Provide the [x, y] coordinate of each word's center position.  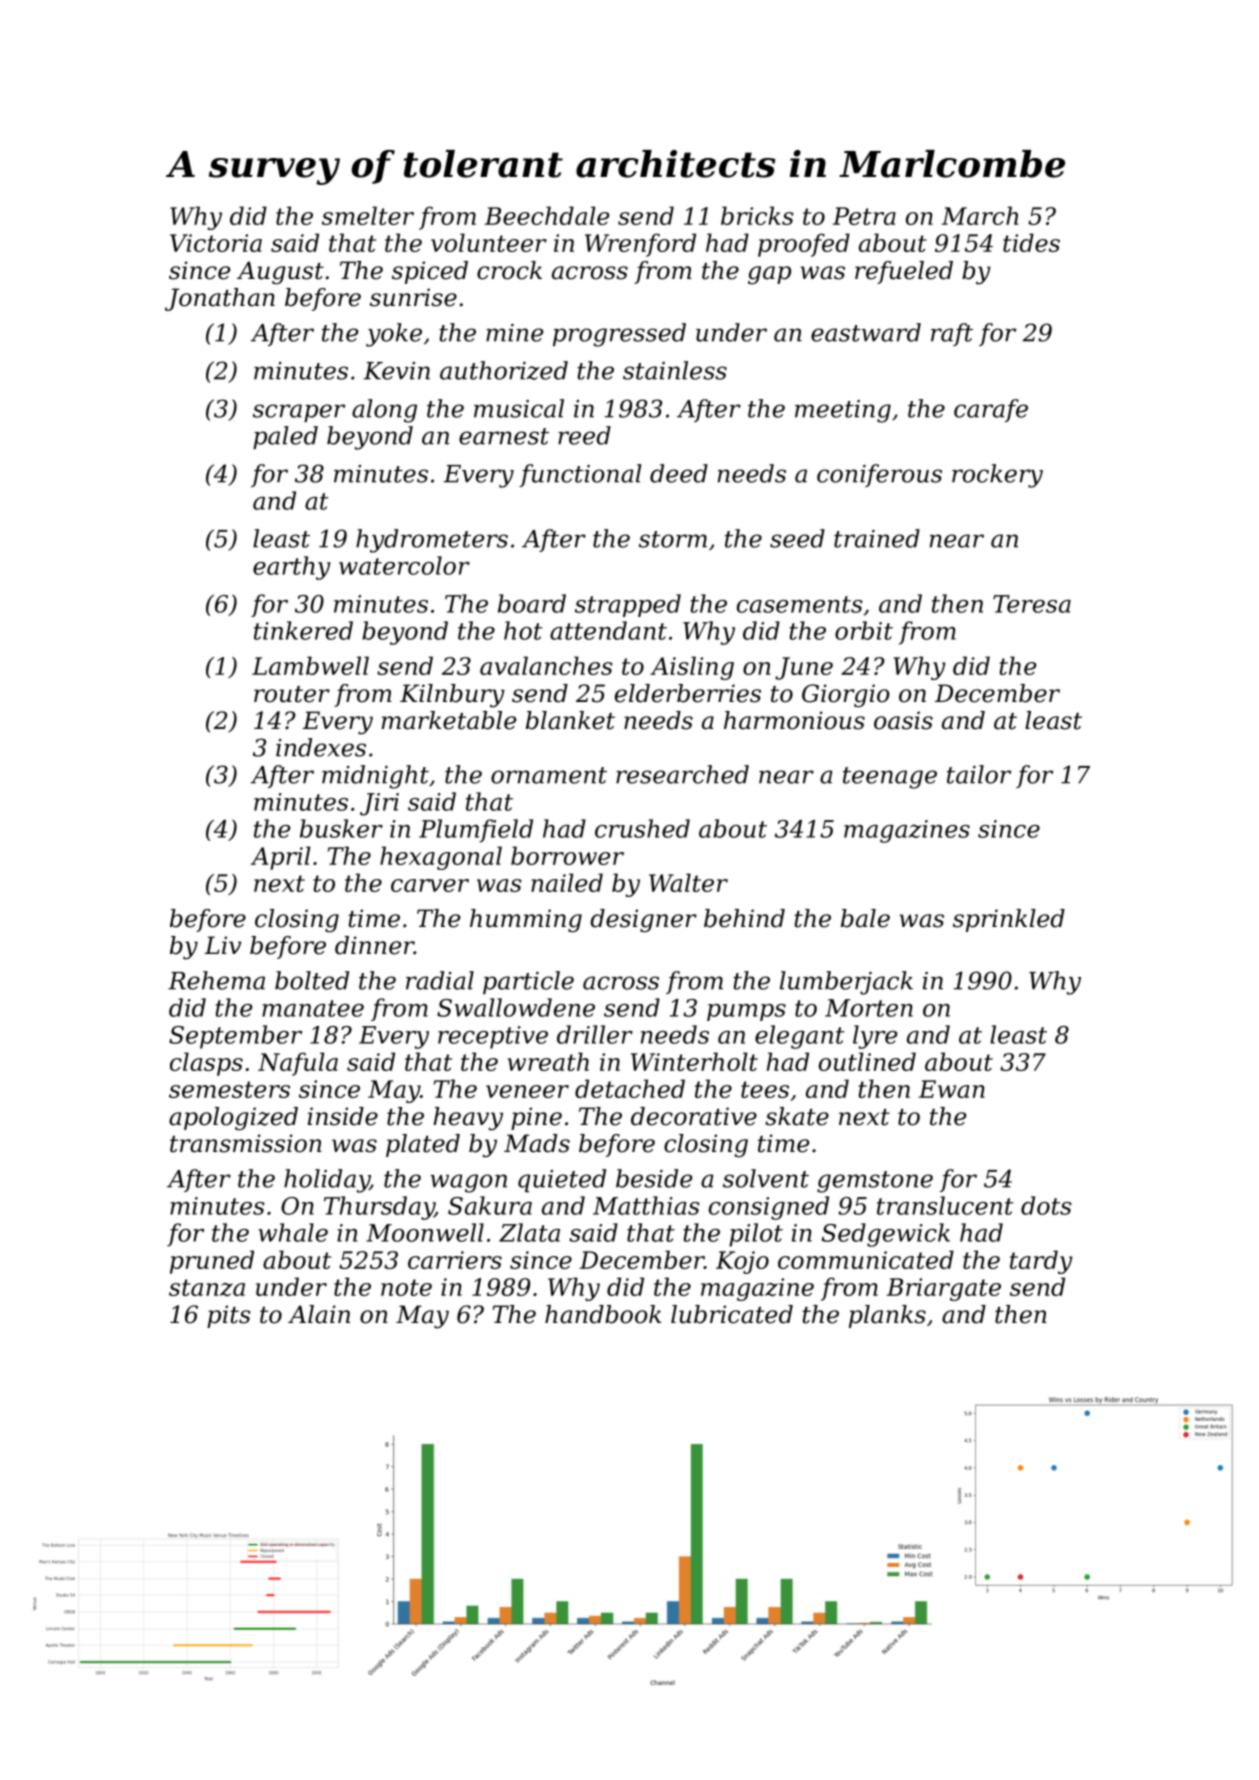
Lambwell [310, 665]
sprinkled [1009, 920]
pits [229, 1316]
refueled [904, 272]
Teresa [1032, 604]
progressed [619, 335]
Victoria [216, 243]
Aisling [692, 668]
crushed [642, 828]
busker [341, 828]
